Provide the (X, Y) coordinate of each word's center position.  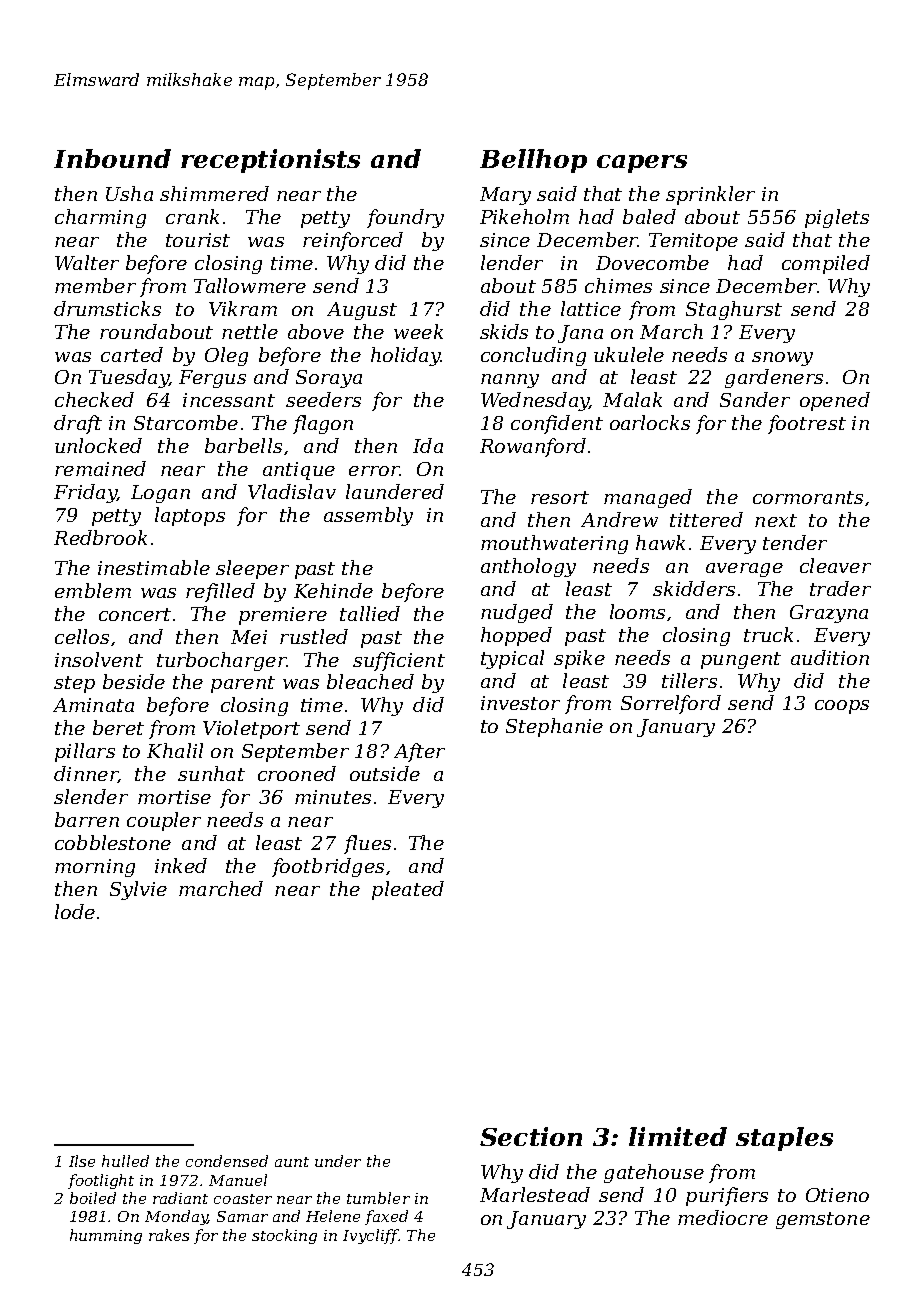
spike (579, 659)
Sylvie (138, 890)
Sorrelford (671, 704)
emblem (93, 590)
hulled (125, 1161)
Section (531, 1136)
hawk (660, 542)
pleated (408, 890)
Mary (505, 196)
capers (642, 164)
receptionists (270, 161)
